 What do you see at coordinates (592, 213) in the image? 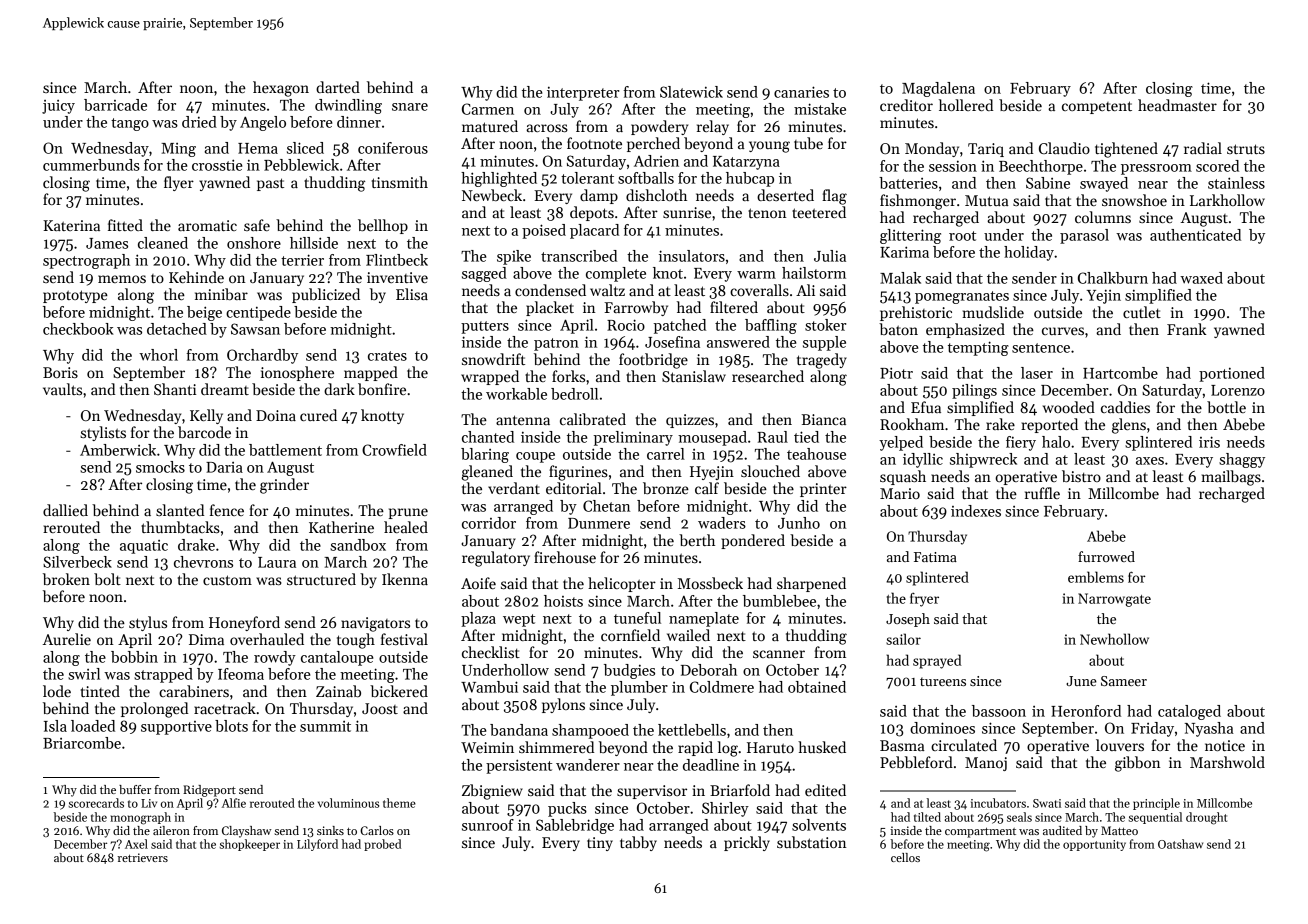
I see `depots` at bounding box center [592, 213].
